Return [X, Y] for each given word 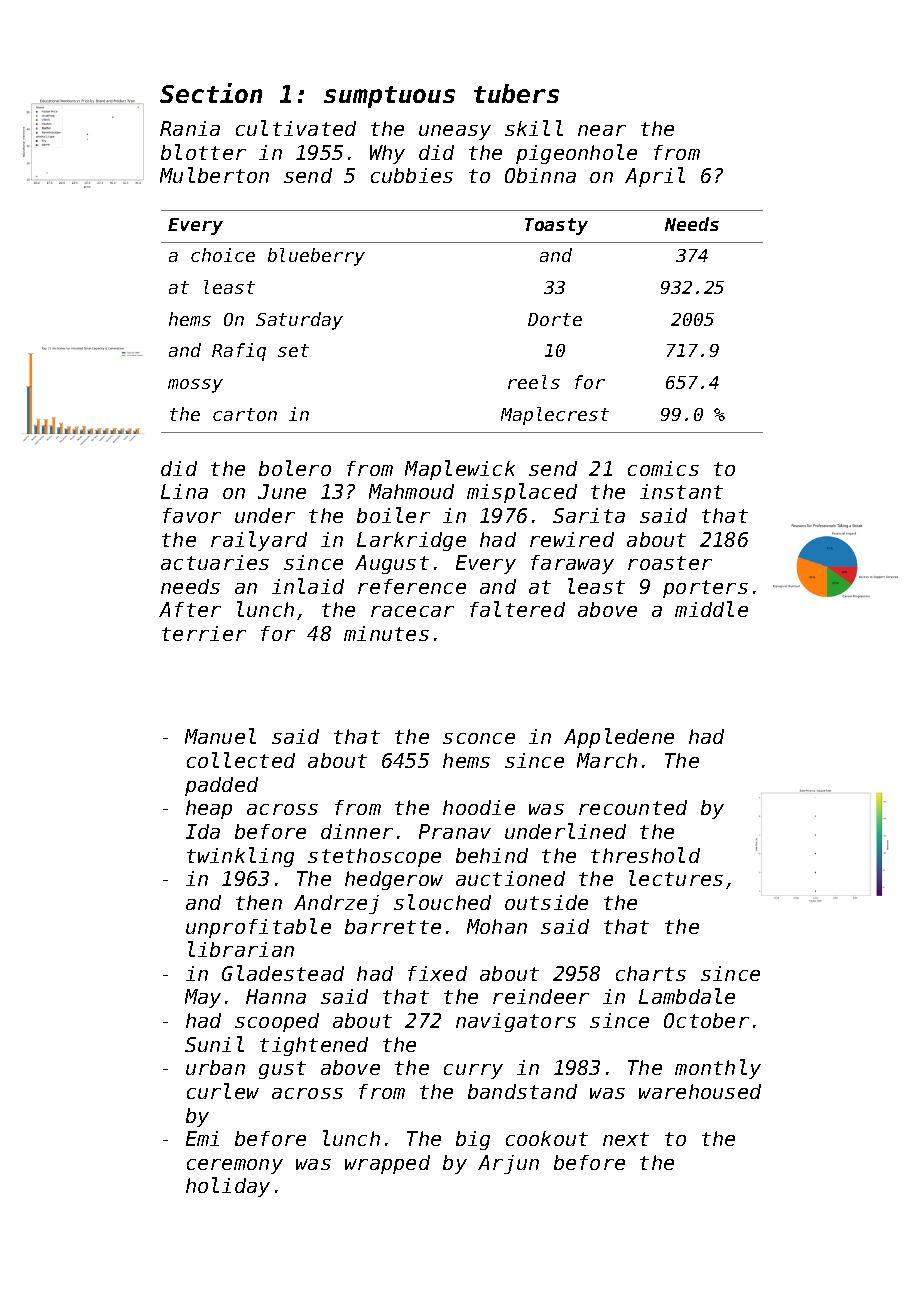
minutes [386, 633]
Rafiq [239, 352]
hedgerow [394, 880]
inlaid [308, 586]
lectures [676, 878]
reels [534, 382]
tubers [516, 93]
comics [663, 468]
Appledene [619, 738]
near [602, 130]
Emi [202, 1138]
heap [209, 809]
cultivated [296, 128]
